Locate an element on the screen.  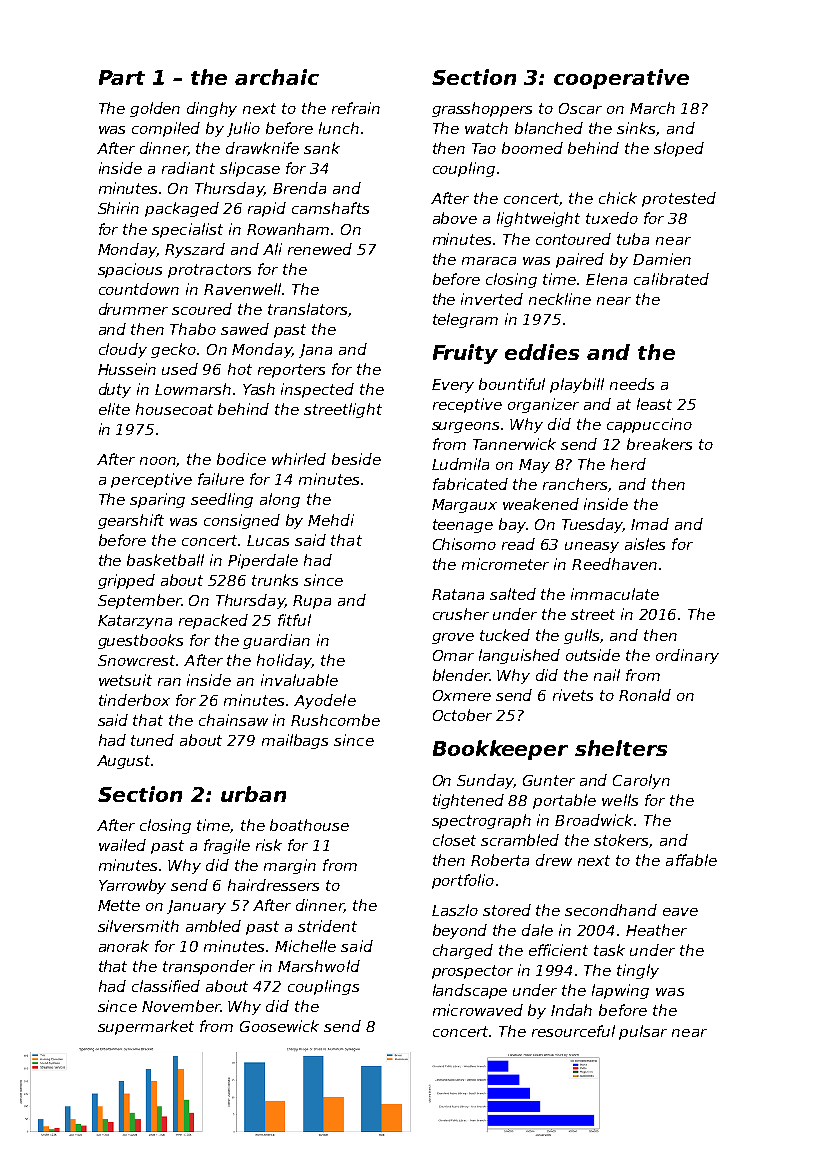
inspected is located at coordinates (317, 390).
